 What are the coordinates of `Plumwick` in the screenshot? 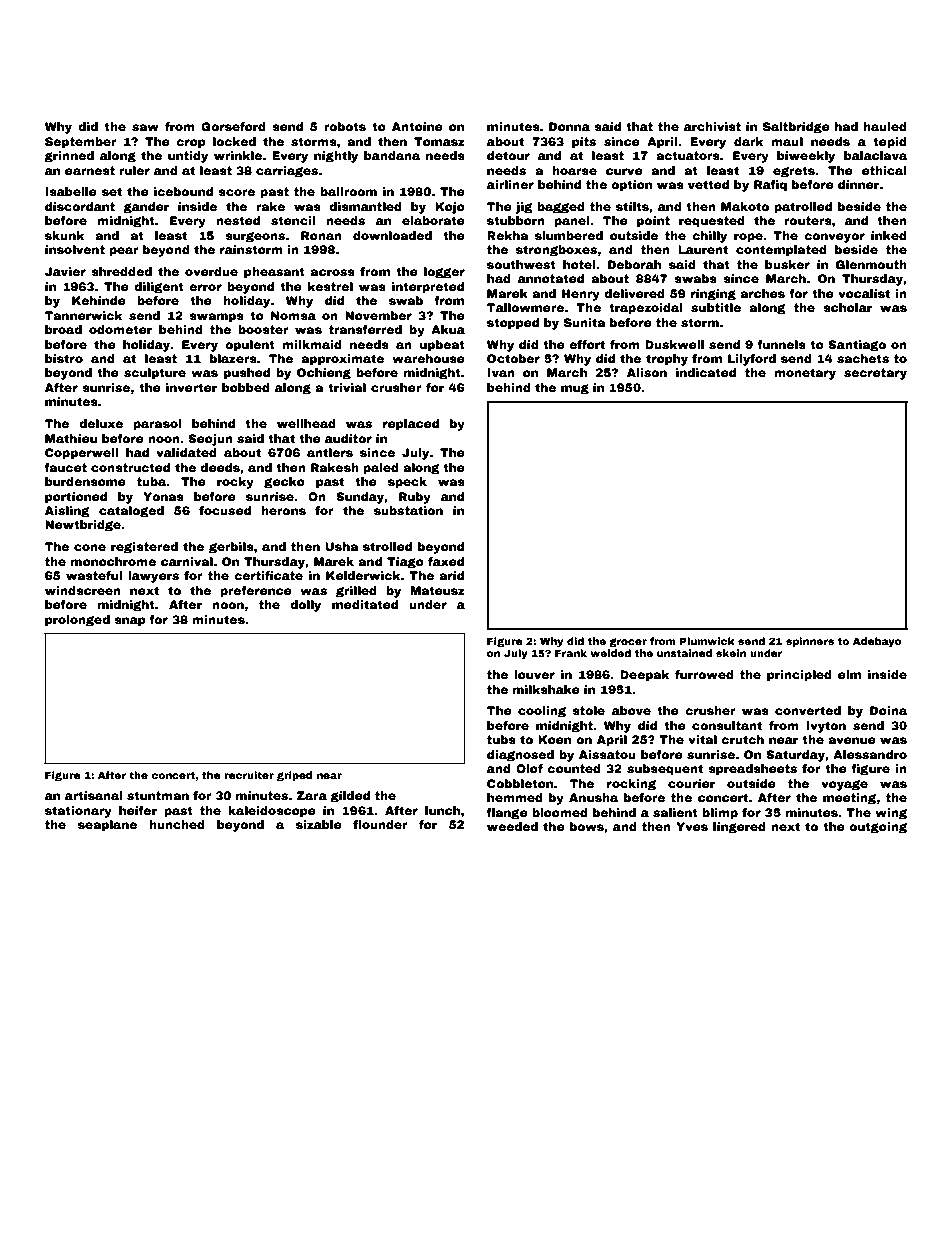 It's located at (707, 641).
